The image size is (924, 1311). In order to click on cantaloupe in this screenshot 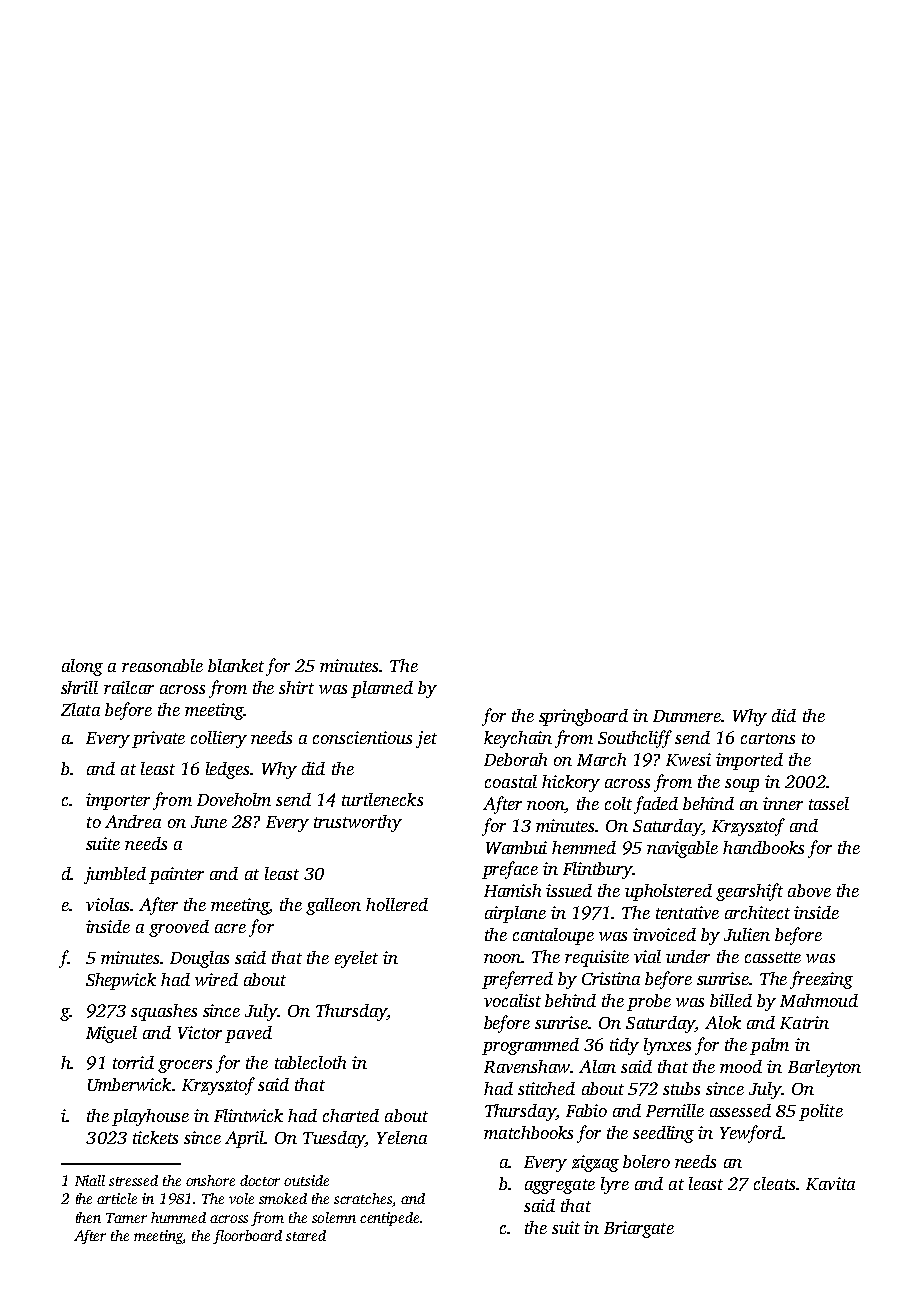, I will do `click(553, 936)`.
